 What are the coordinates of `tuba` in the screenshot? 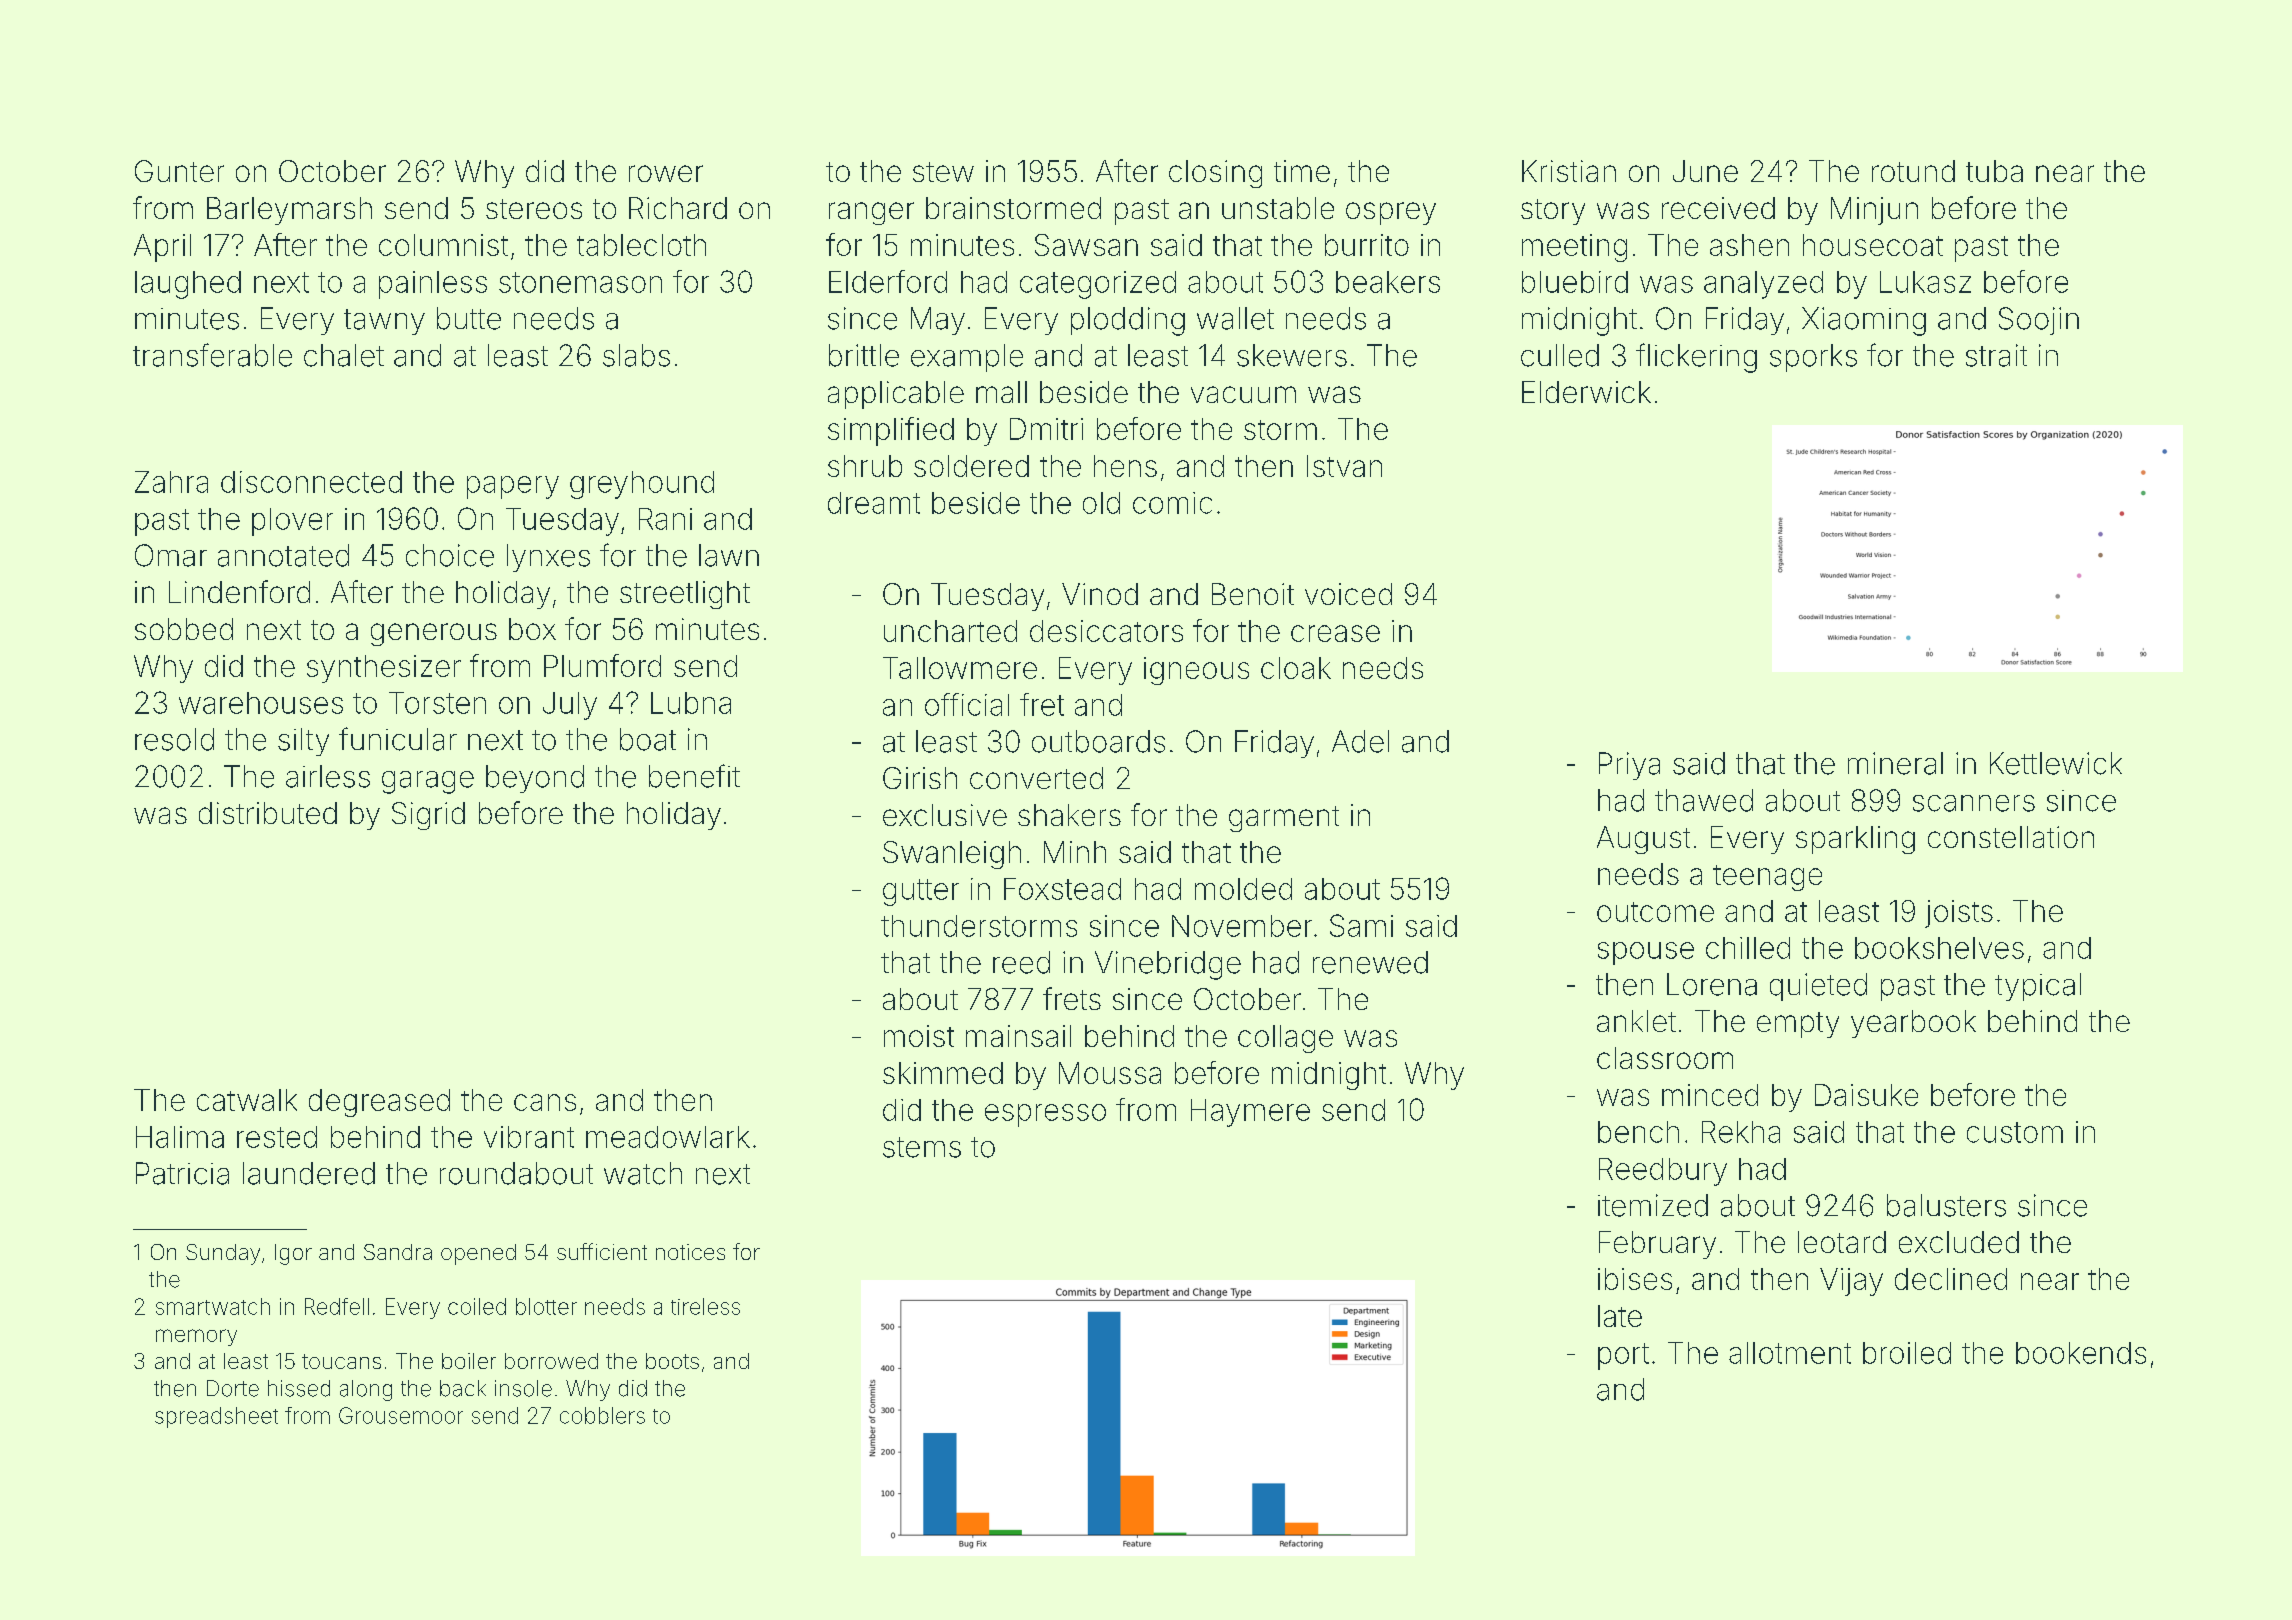 It's located at (1994, 171).
